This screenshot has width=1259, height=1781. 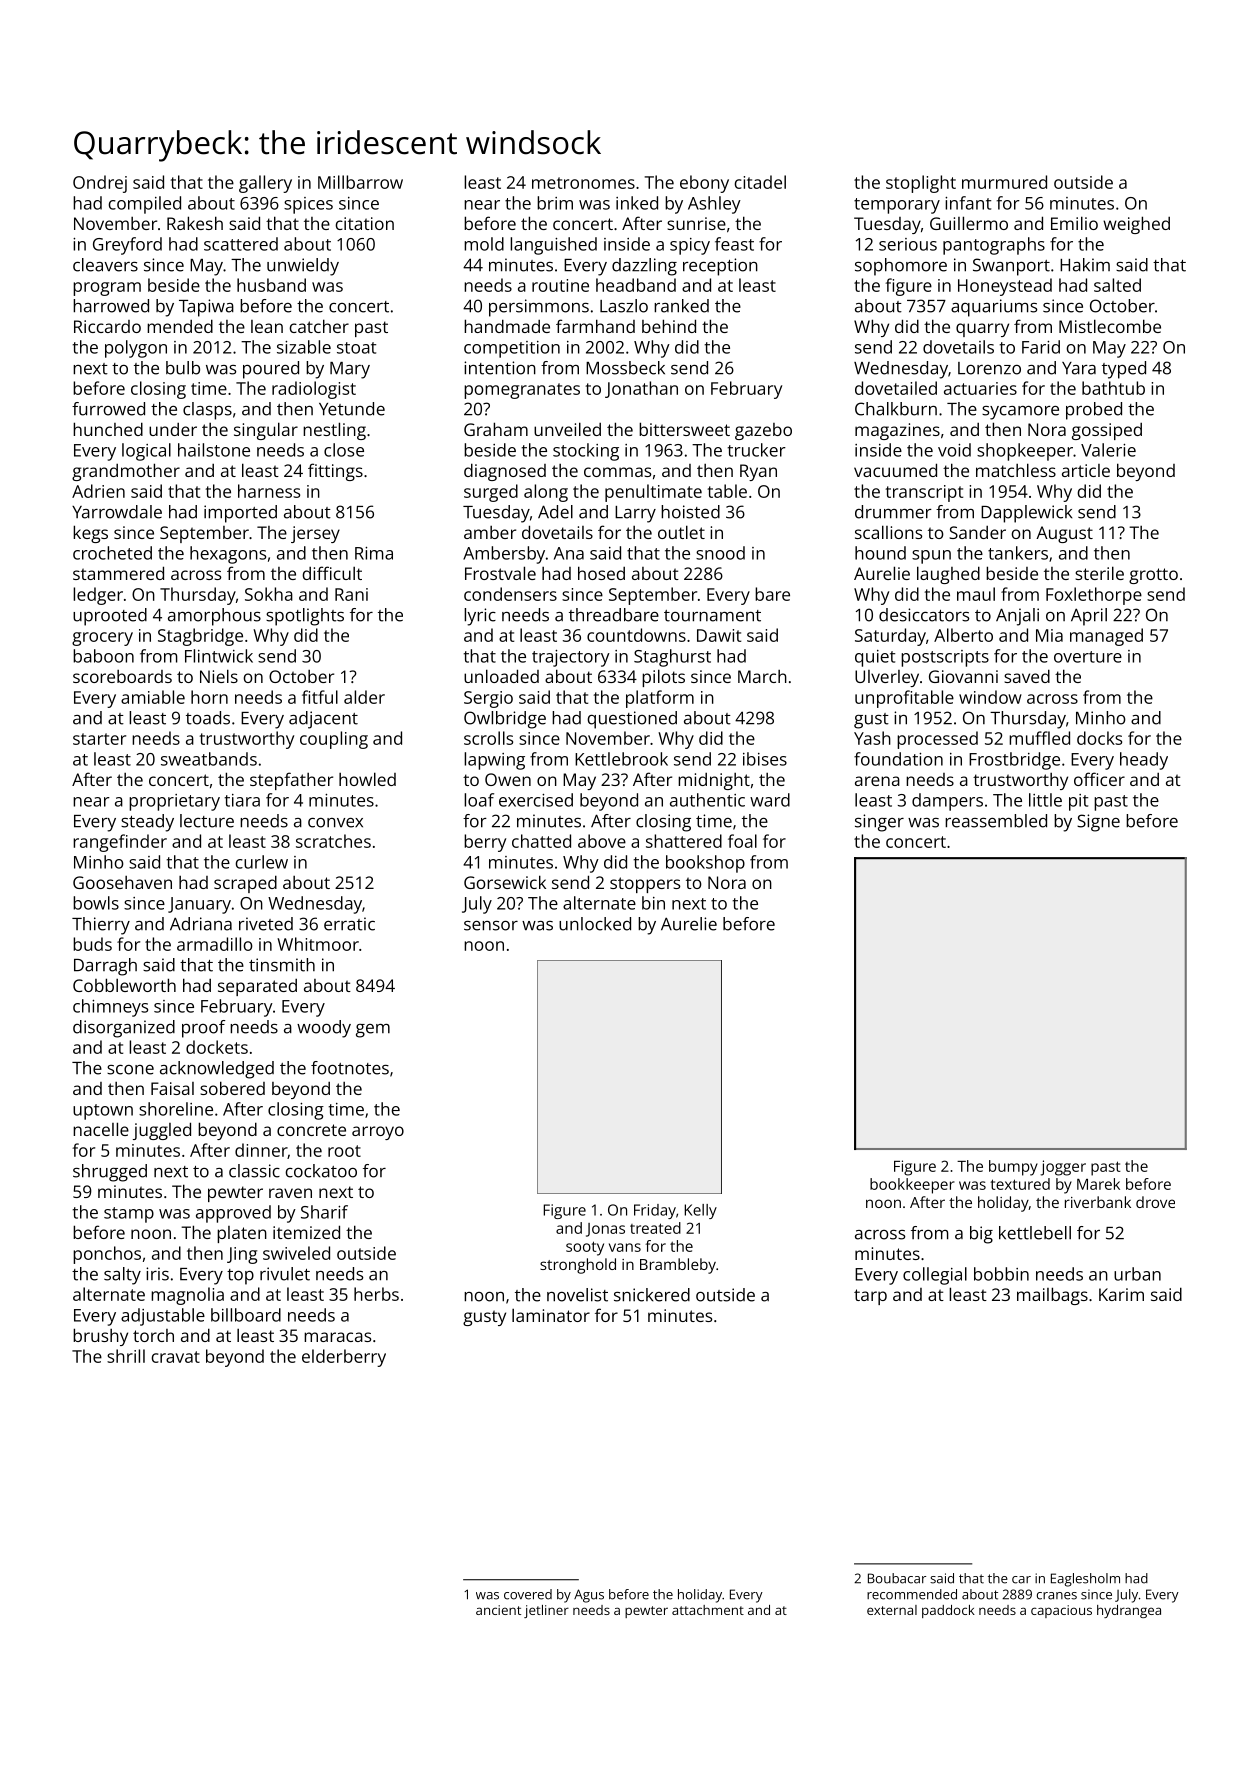 I want to click on processed, so click(x=937, y=740).
